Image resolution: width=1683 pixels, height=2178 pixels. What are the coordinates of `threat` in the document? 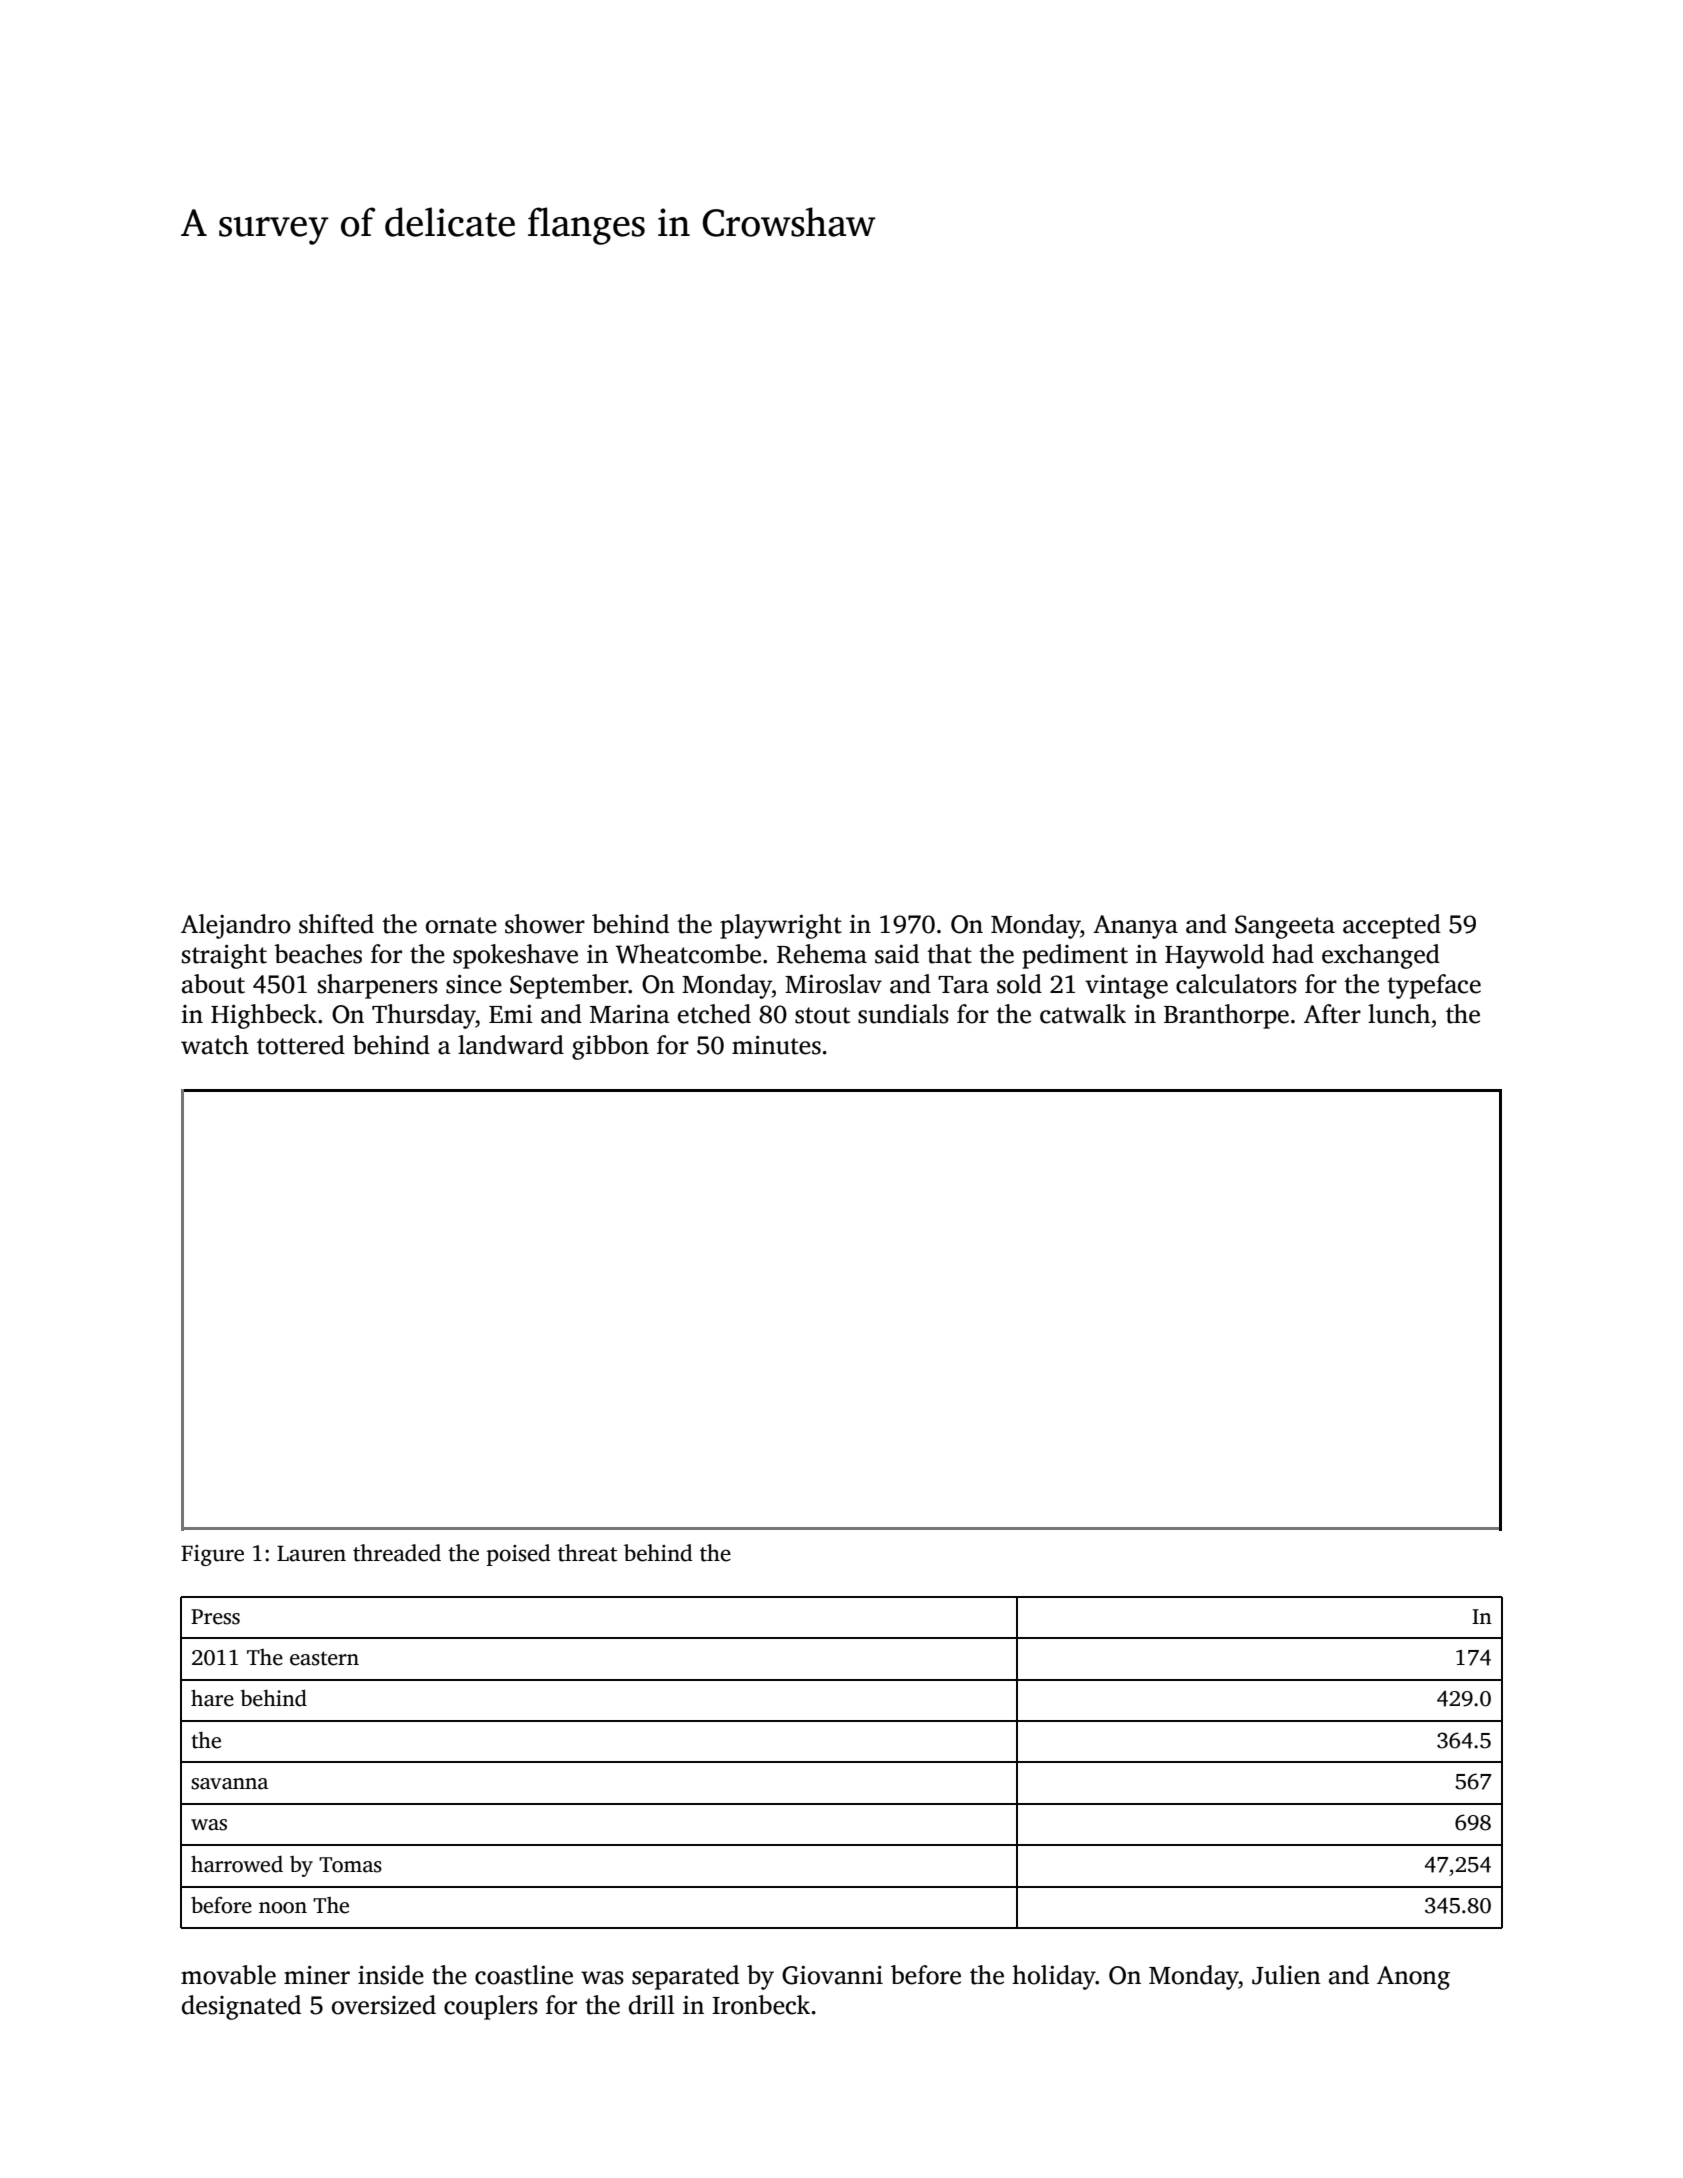 It's located at (587, 1553).
